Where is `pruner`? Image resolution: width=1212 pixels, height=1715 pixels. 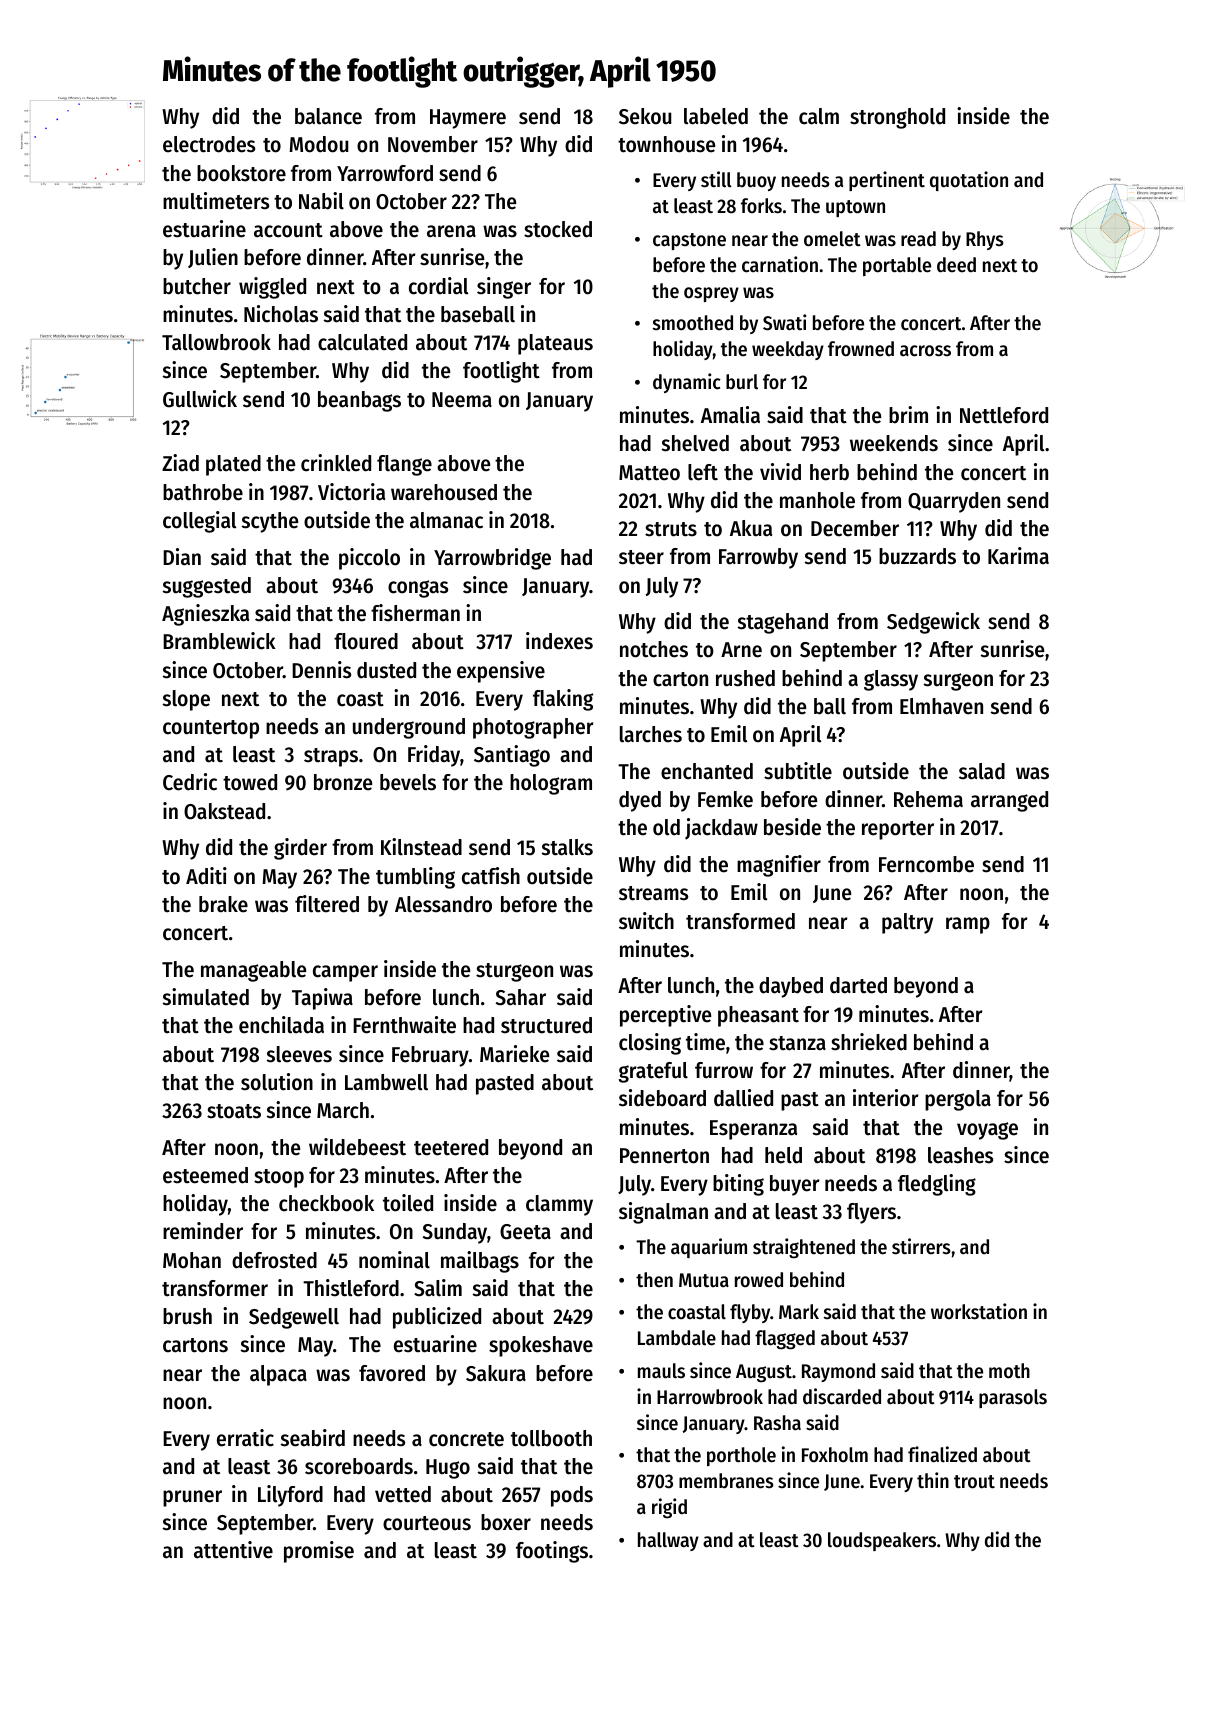 pruner is located at coordinates (192, 1498).
